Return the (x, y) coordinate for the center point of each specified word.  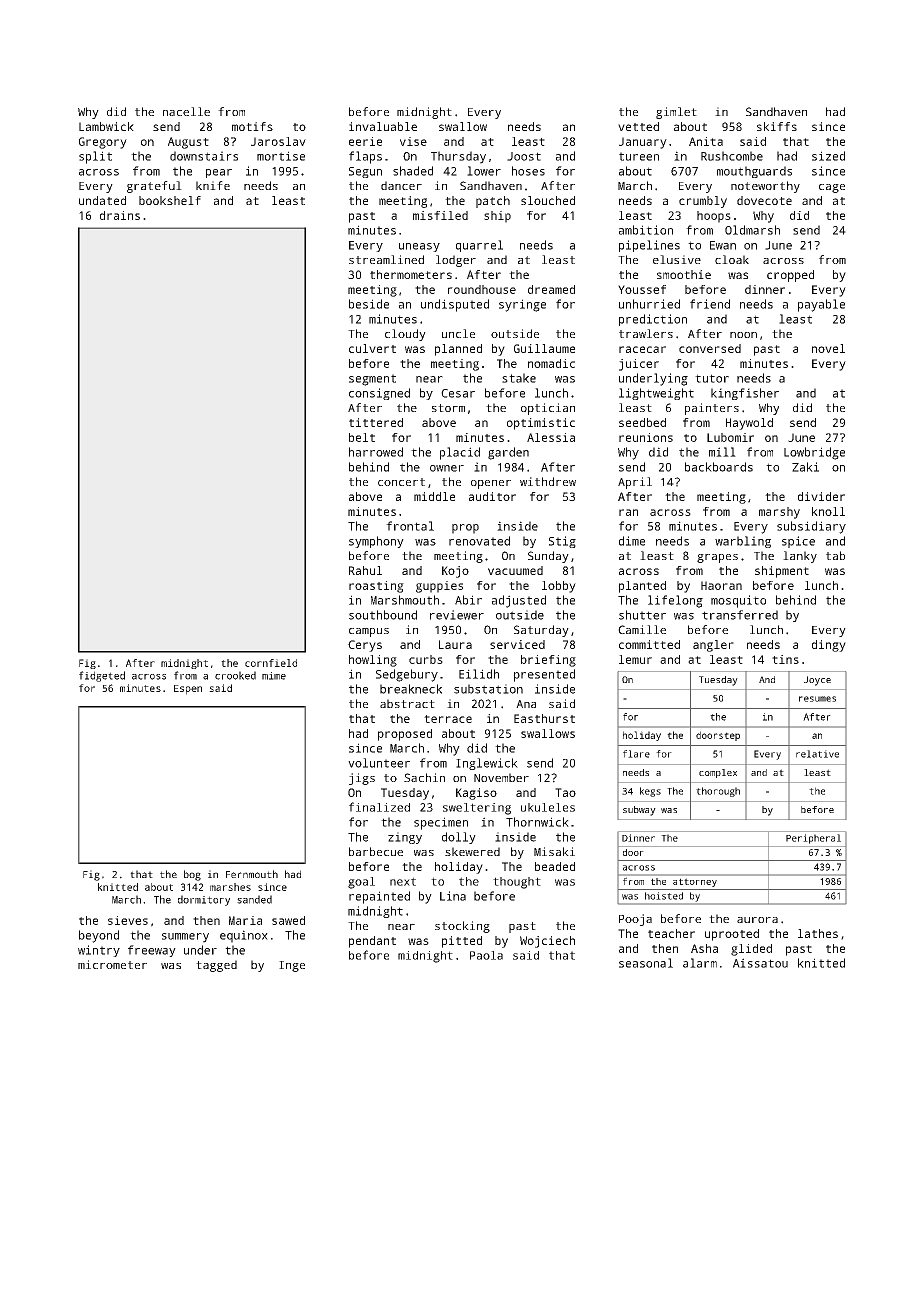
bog (192, 875)
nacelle (186, 111)
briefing (548, 661)
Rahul (365, 570)
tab (835, 555)
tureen (639, 156)
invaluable (383, 126)
